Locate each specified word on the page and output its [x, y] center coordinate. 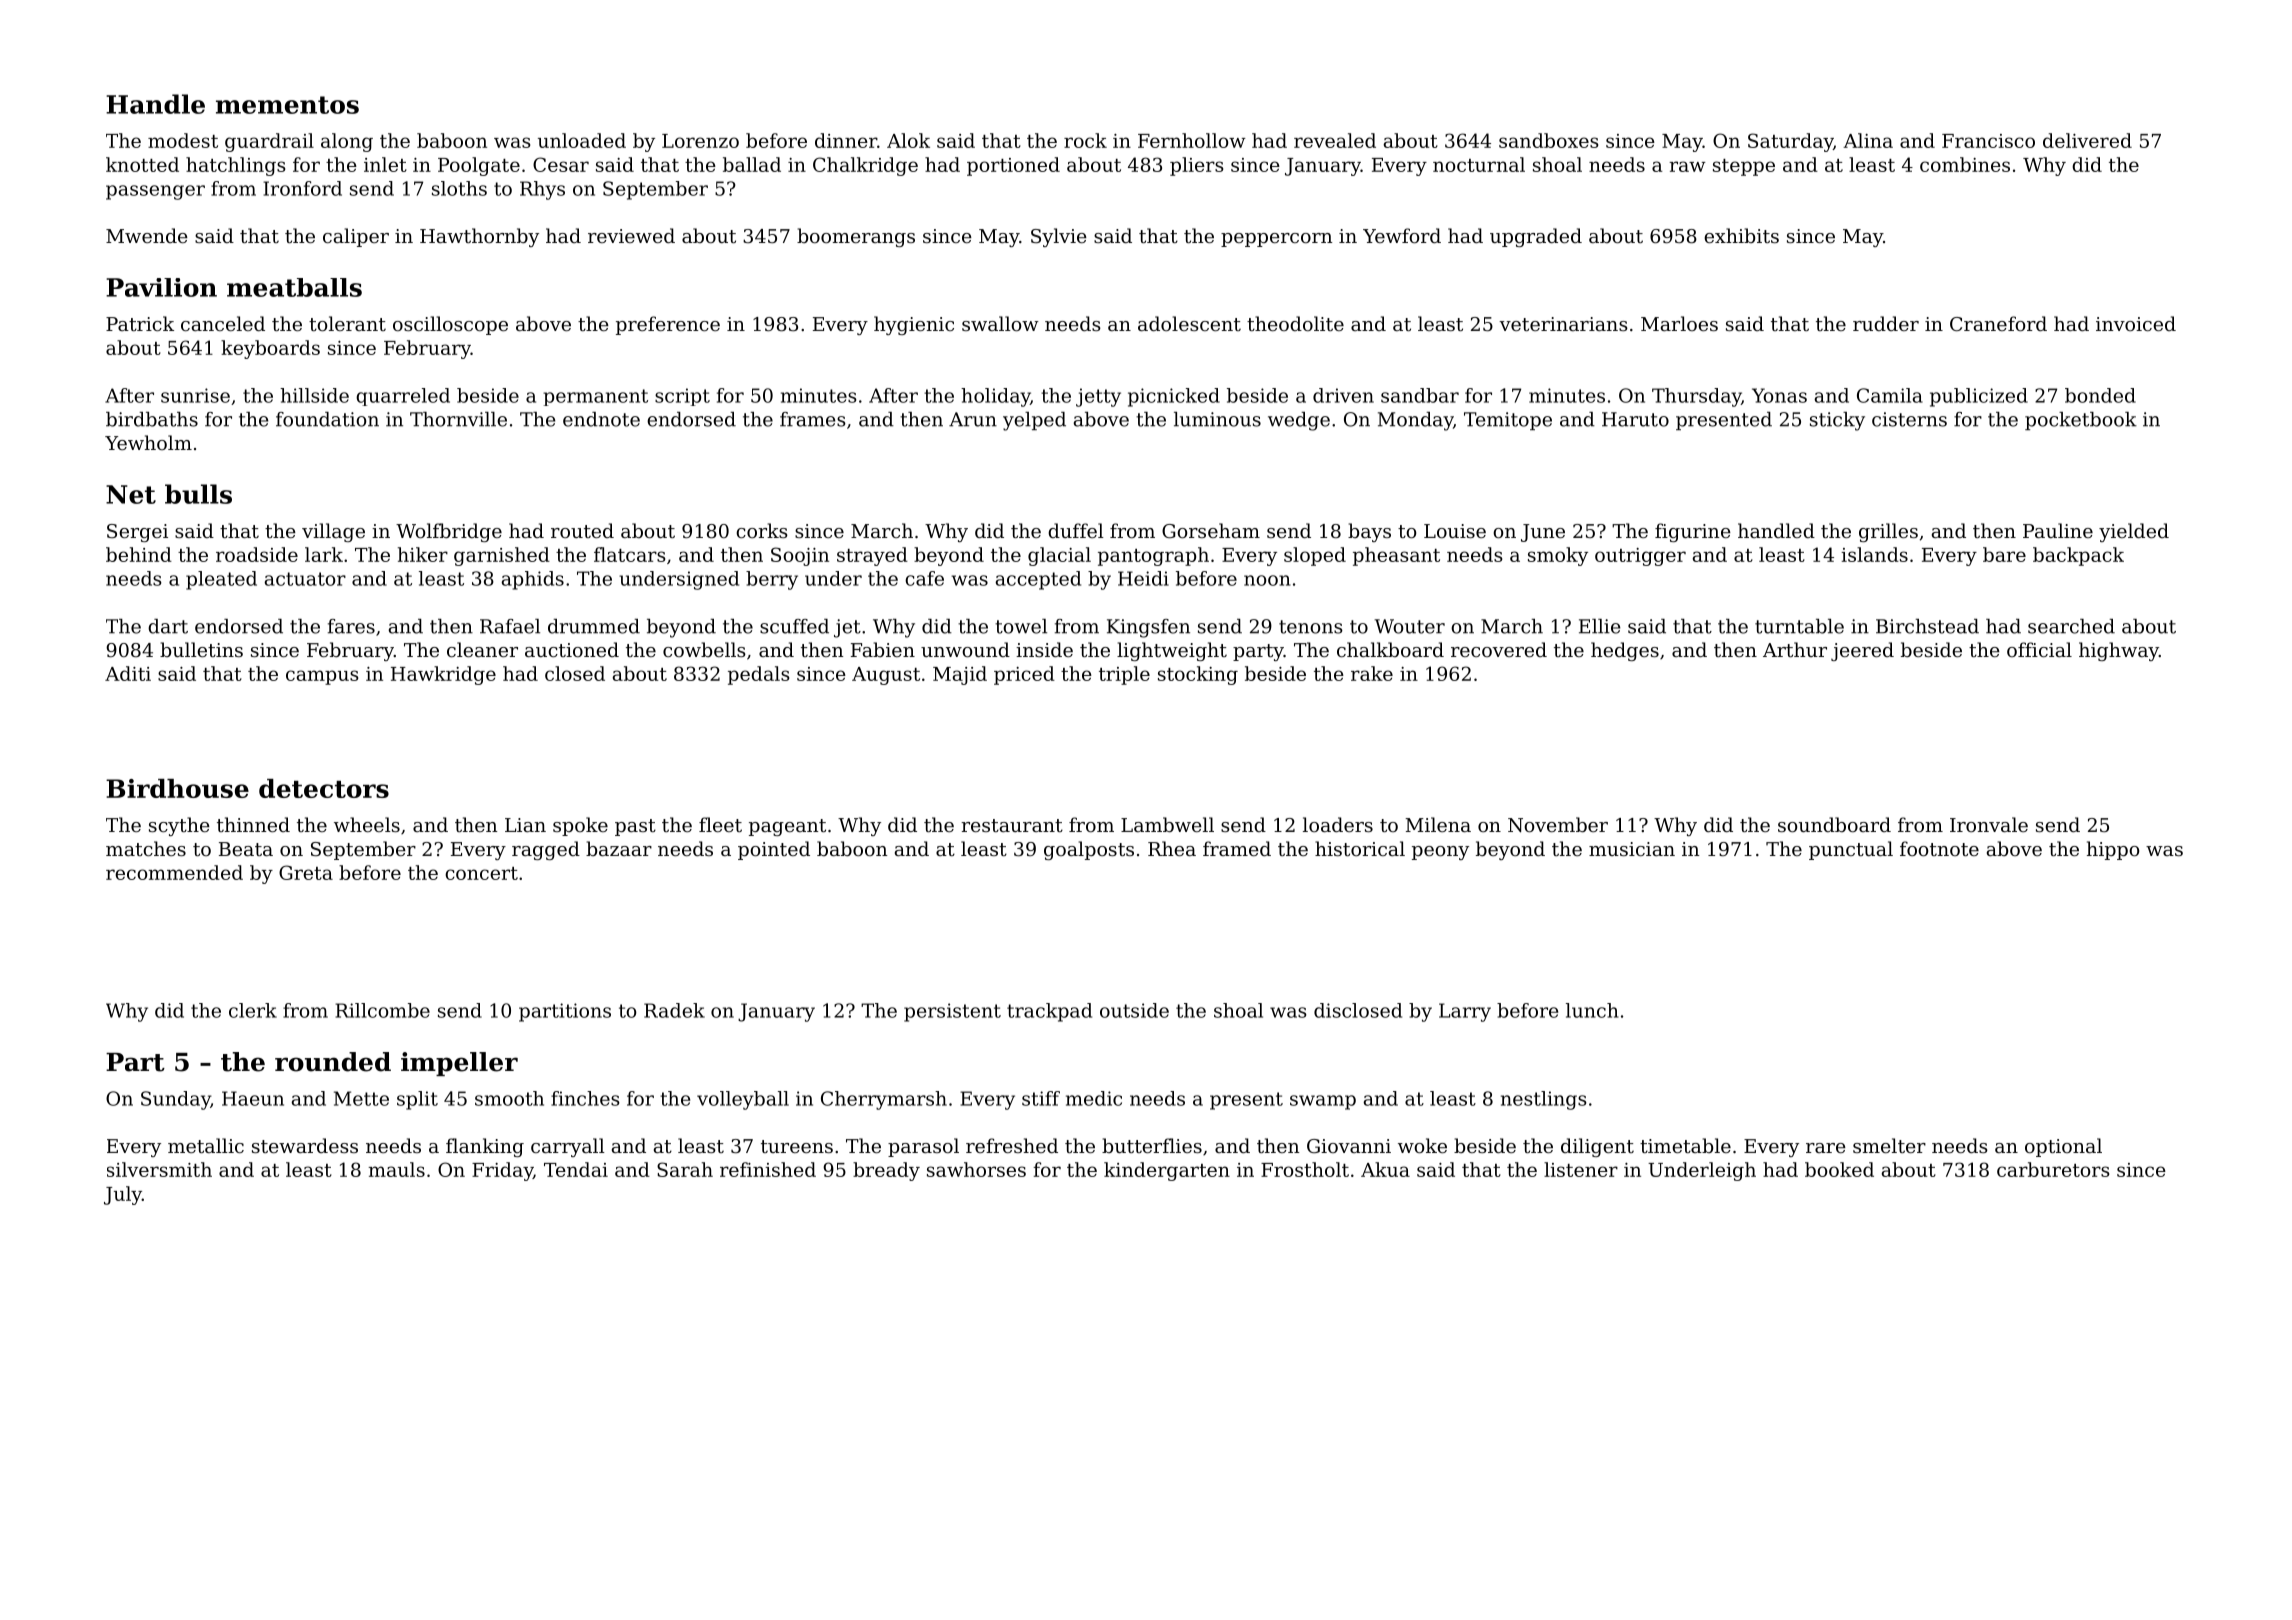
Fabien [883, 649]
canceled [223, 323]
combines [1965, 164]
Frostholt [1305, 1169]
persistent [952, 1012]
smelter [1889, 1145]
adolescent [1189, 323]
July [123, 1195]
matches [146, 848]
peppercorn [1276, 240]
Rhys [542, 190]
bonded [2100, 395]
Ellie [1599, 626]
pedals [758, 675]
